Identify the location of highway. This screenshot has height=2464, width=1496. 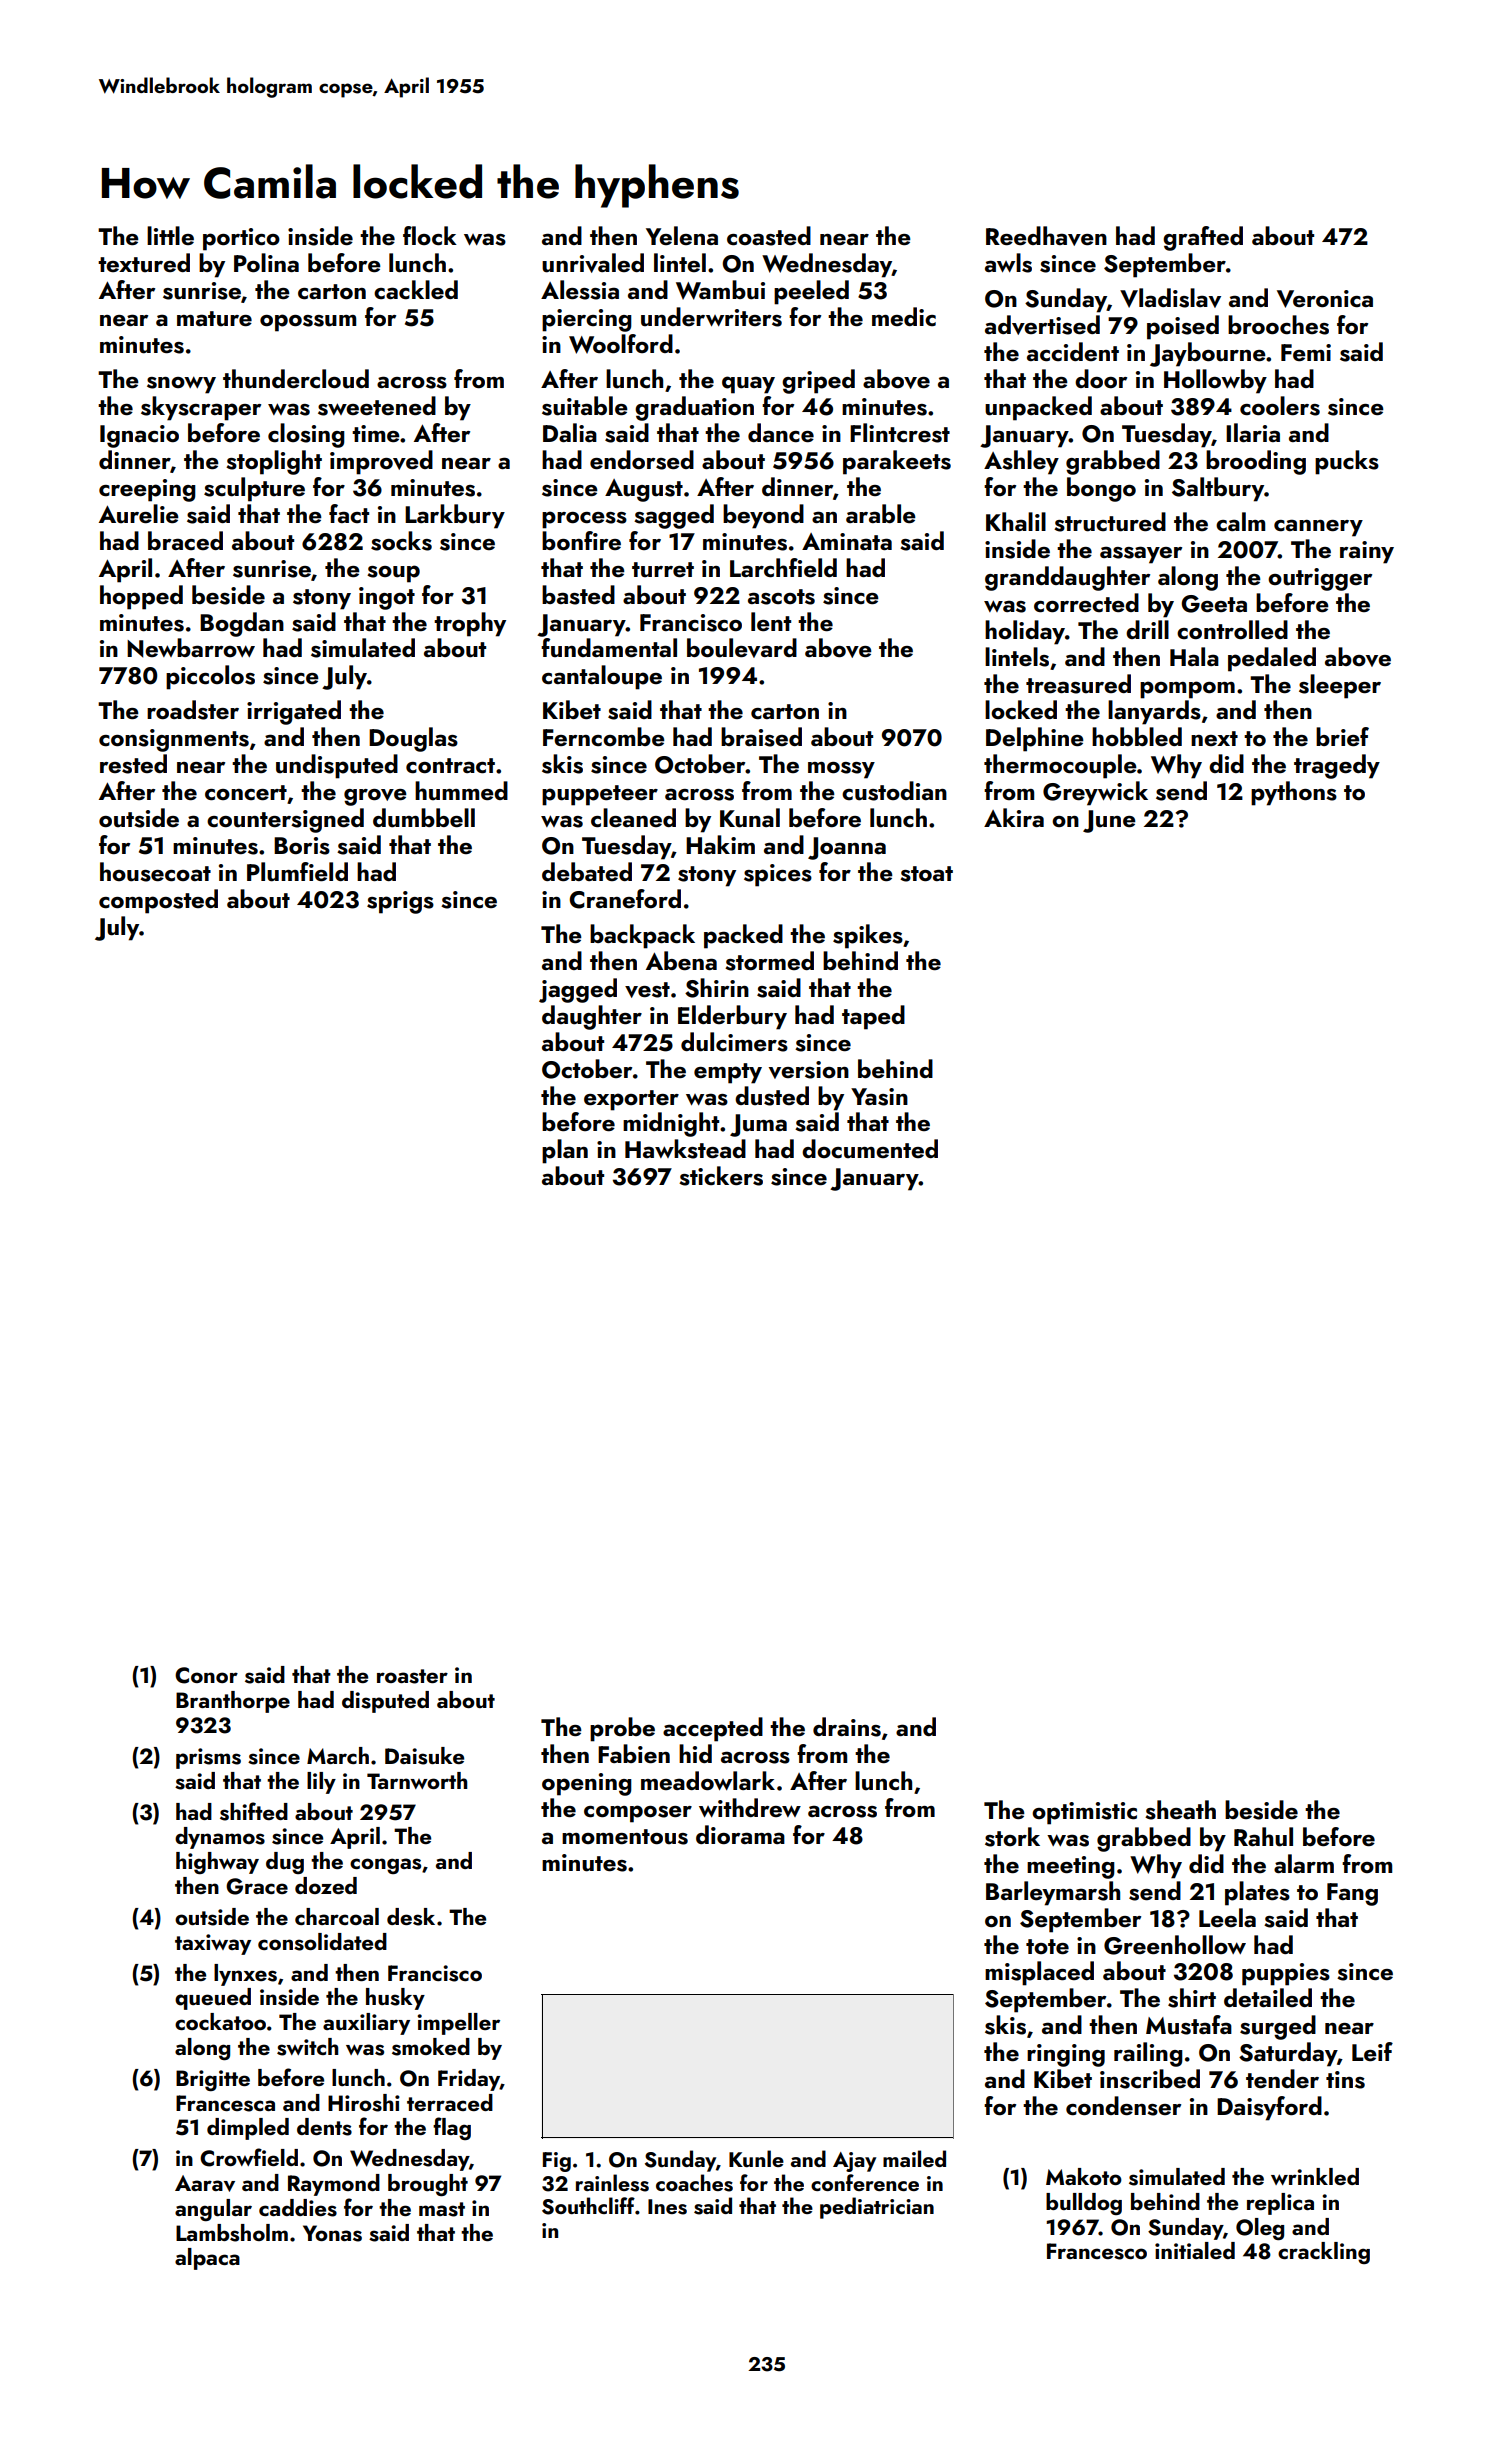
(217, 1863).
